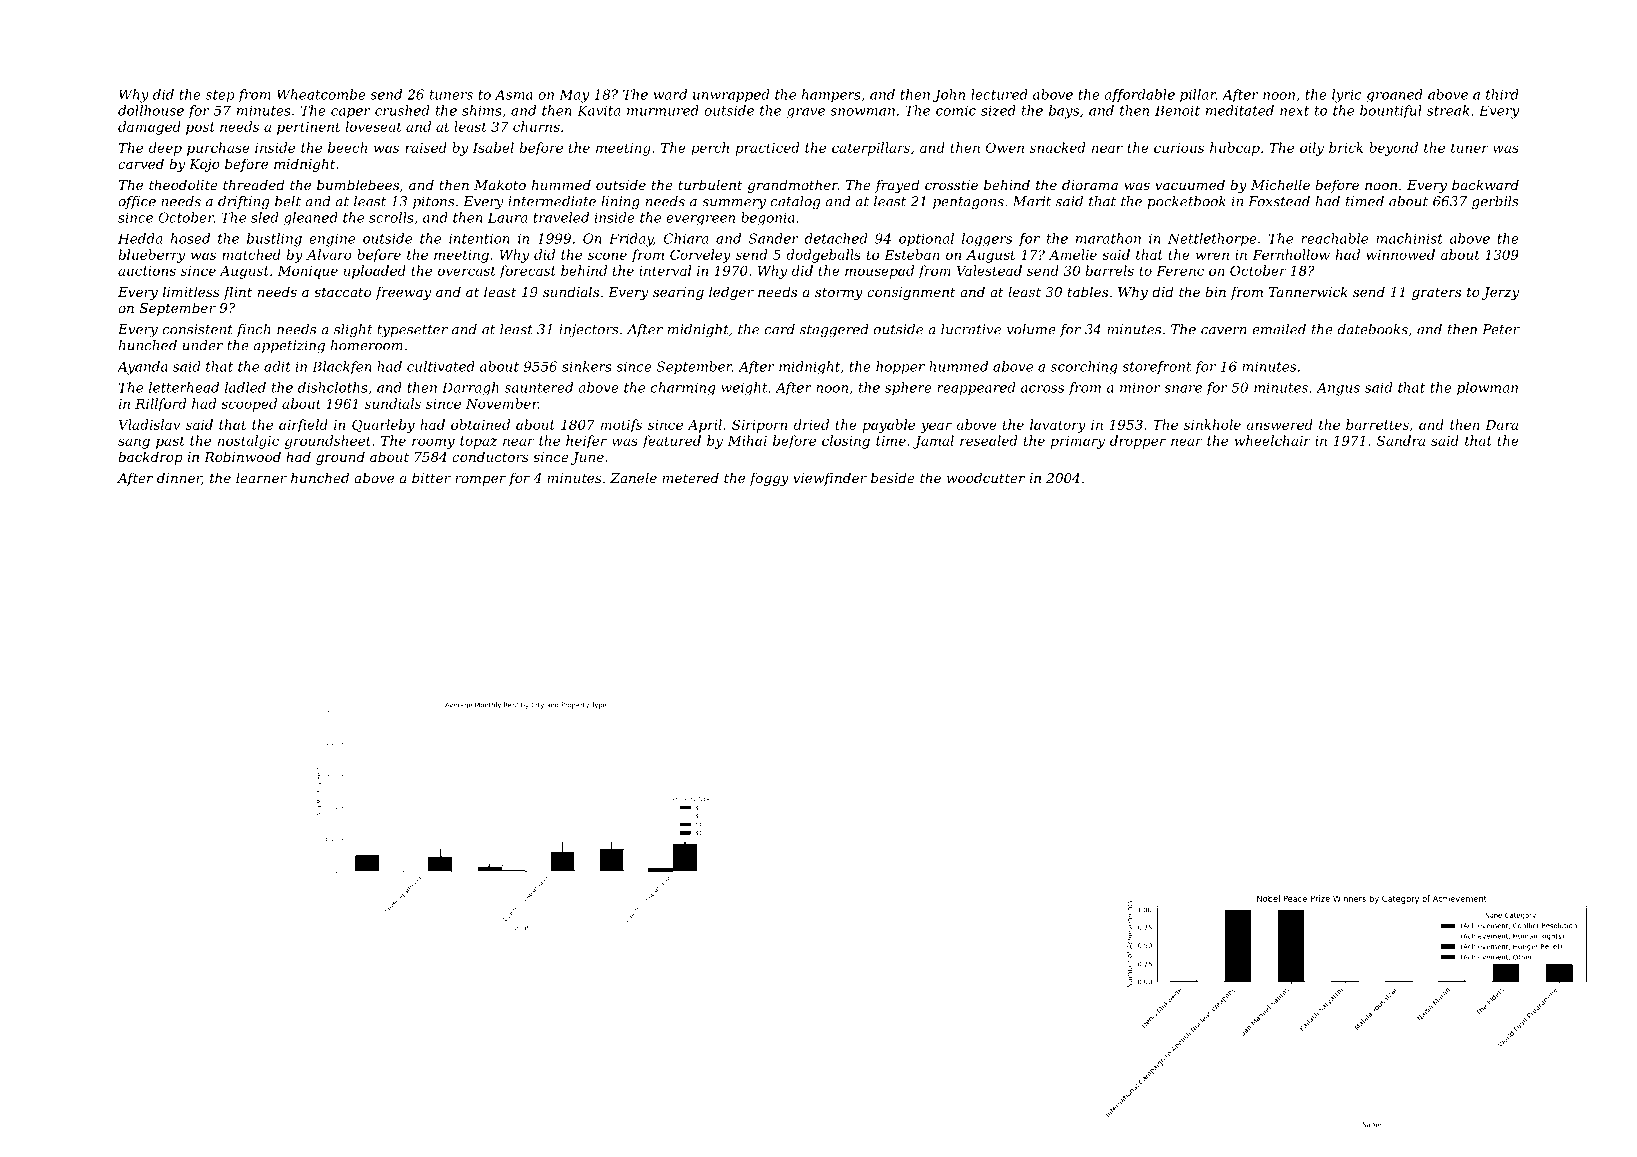 The height and width of the screenshot is (1157, 1637). I want to click on shims, so click(482, 110).
